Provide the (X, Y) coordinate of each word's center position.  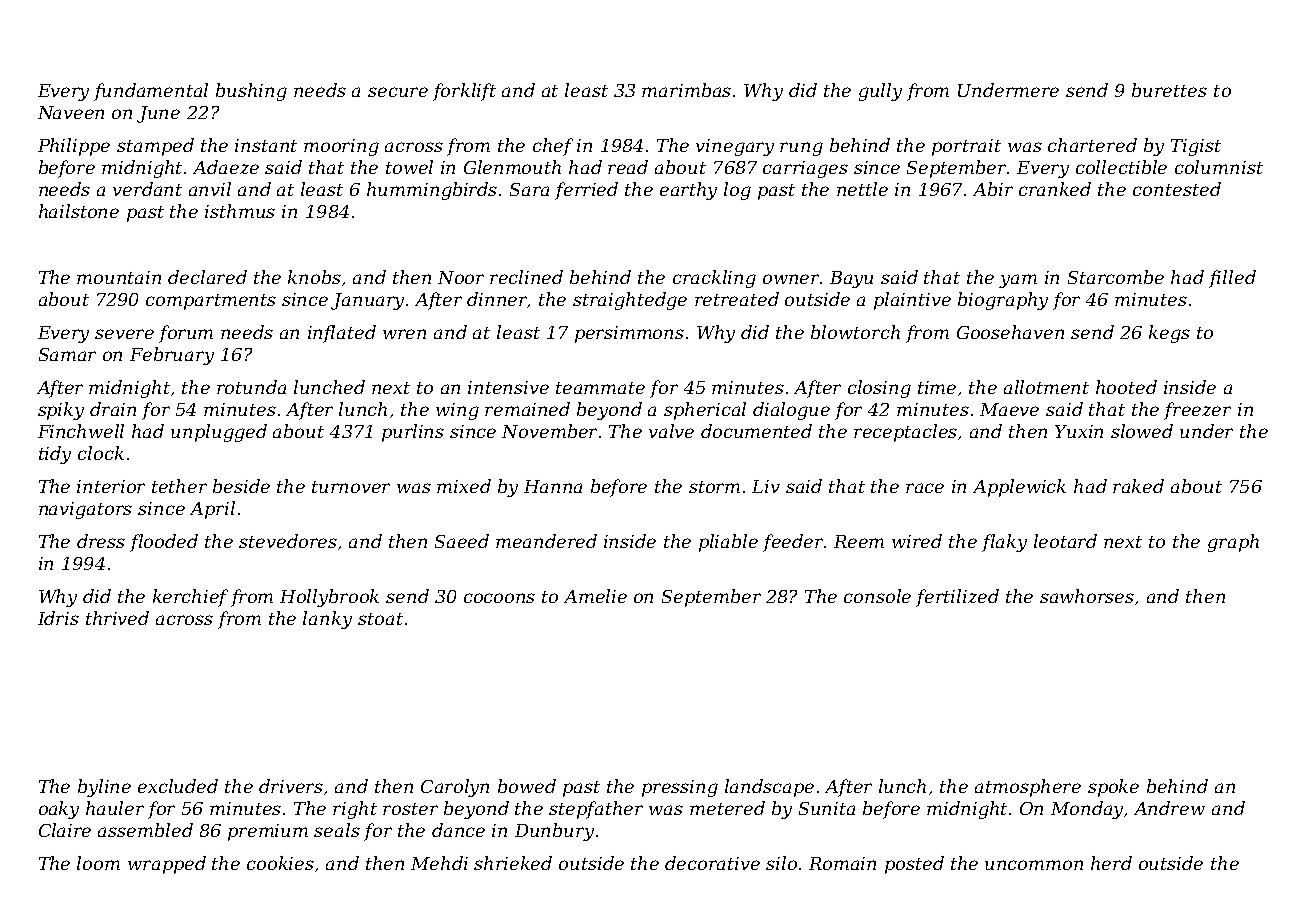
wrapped (167, 865)
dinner (497, 300)
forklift (464, 92)
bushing (251, 92)
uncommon (1034, 865)
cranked (1055, 189)
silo (781, 863)
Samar (67, 354)
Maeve (1009, 409)
